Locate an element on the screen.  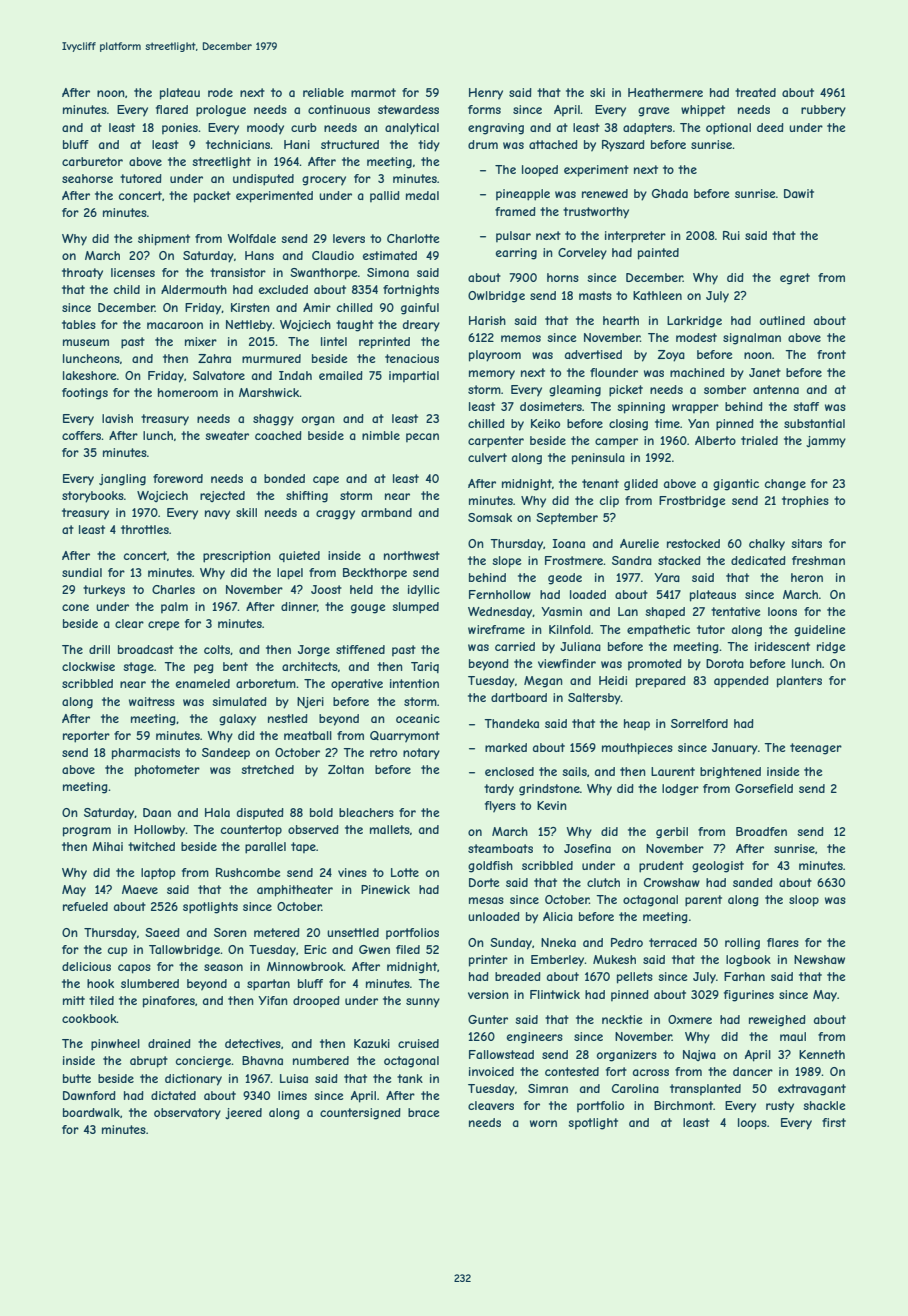
January is located at coordinates (735, 749).
